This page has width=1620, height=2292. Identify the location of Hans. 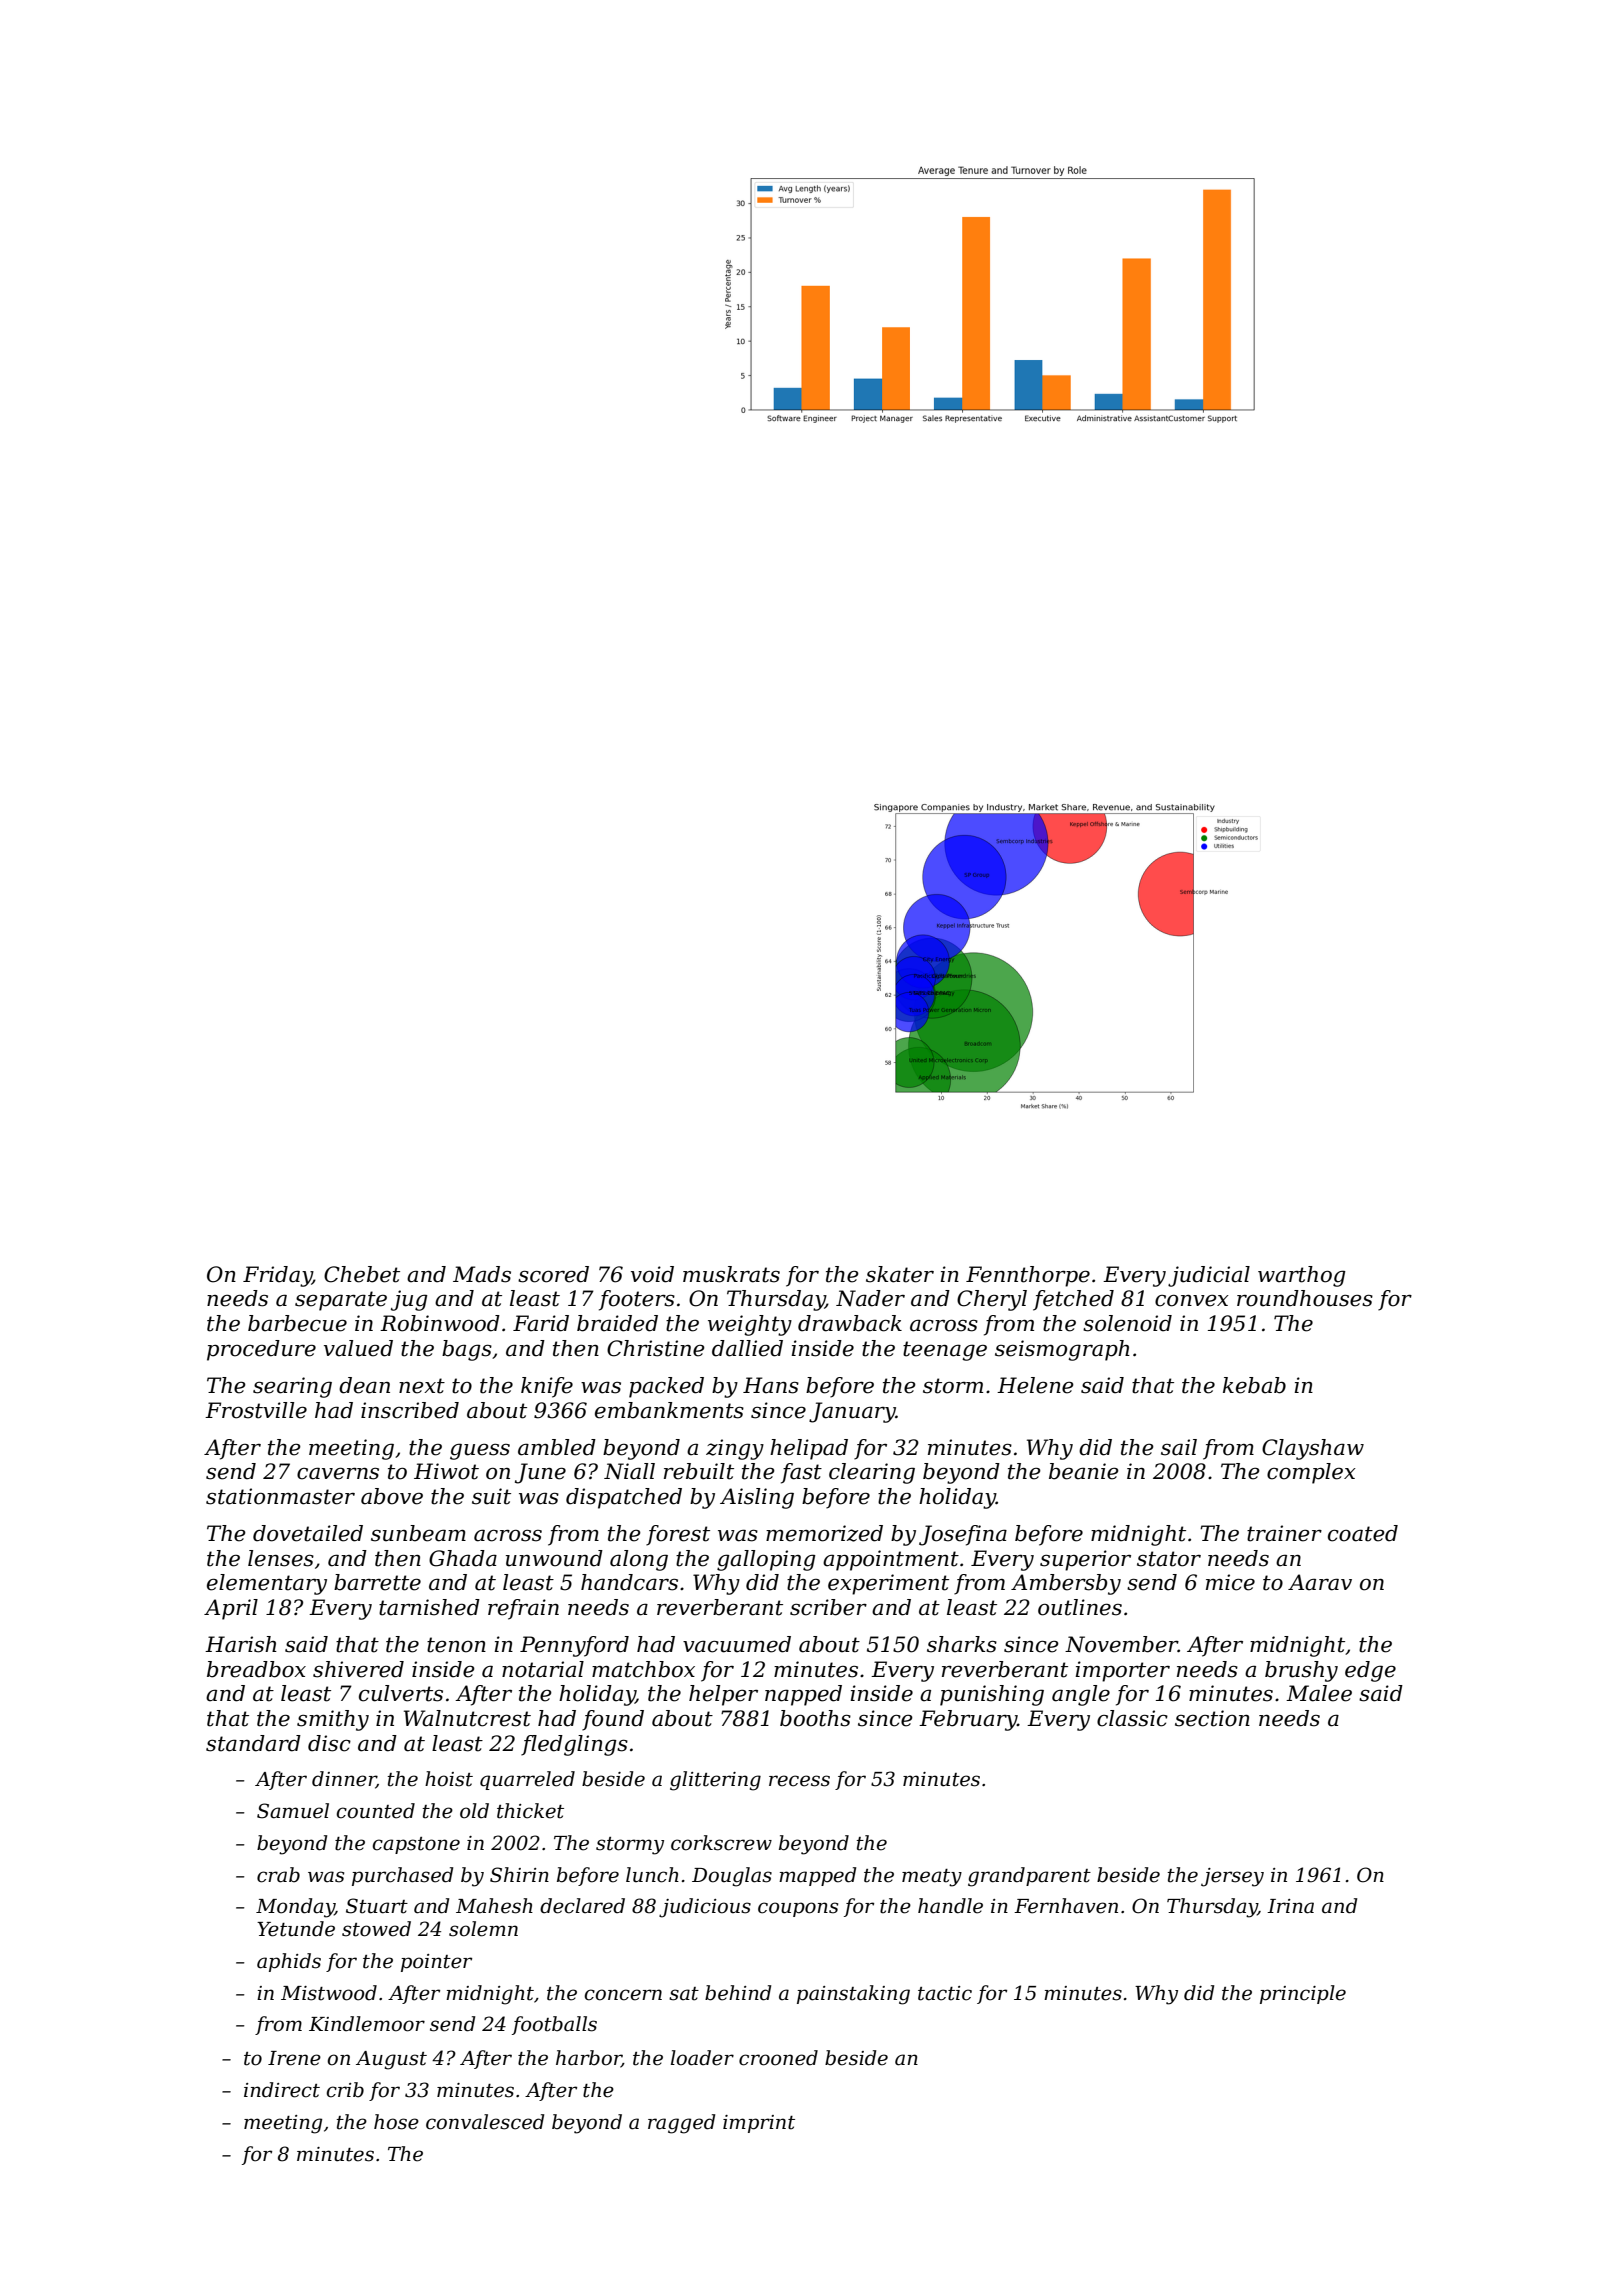
(771, 1385).
